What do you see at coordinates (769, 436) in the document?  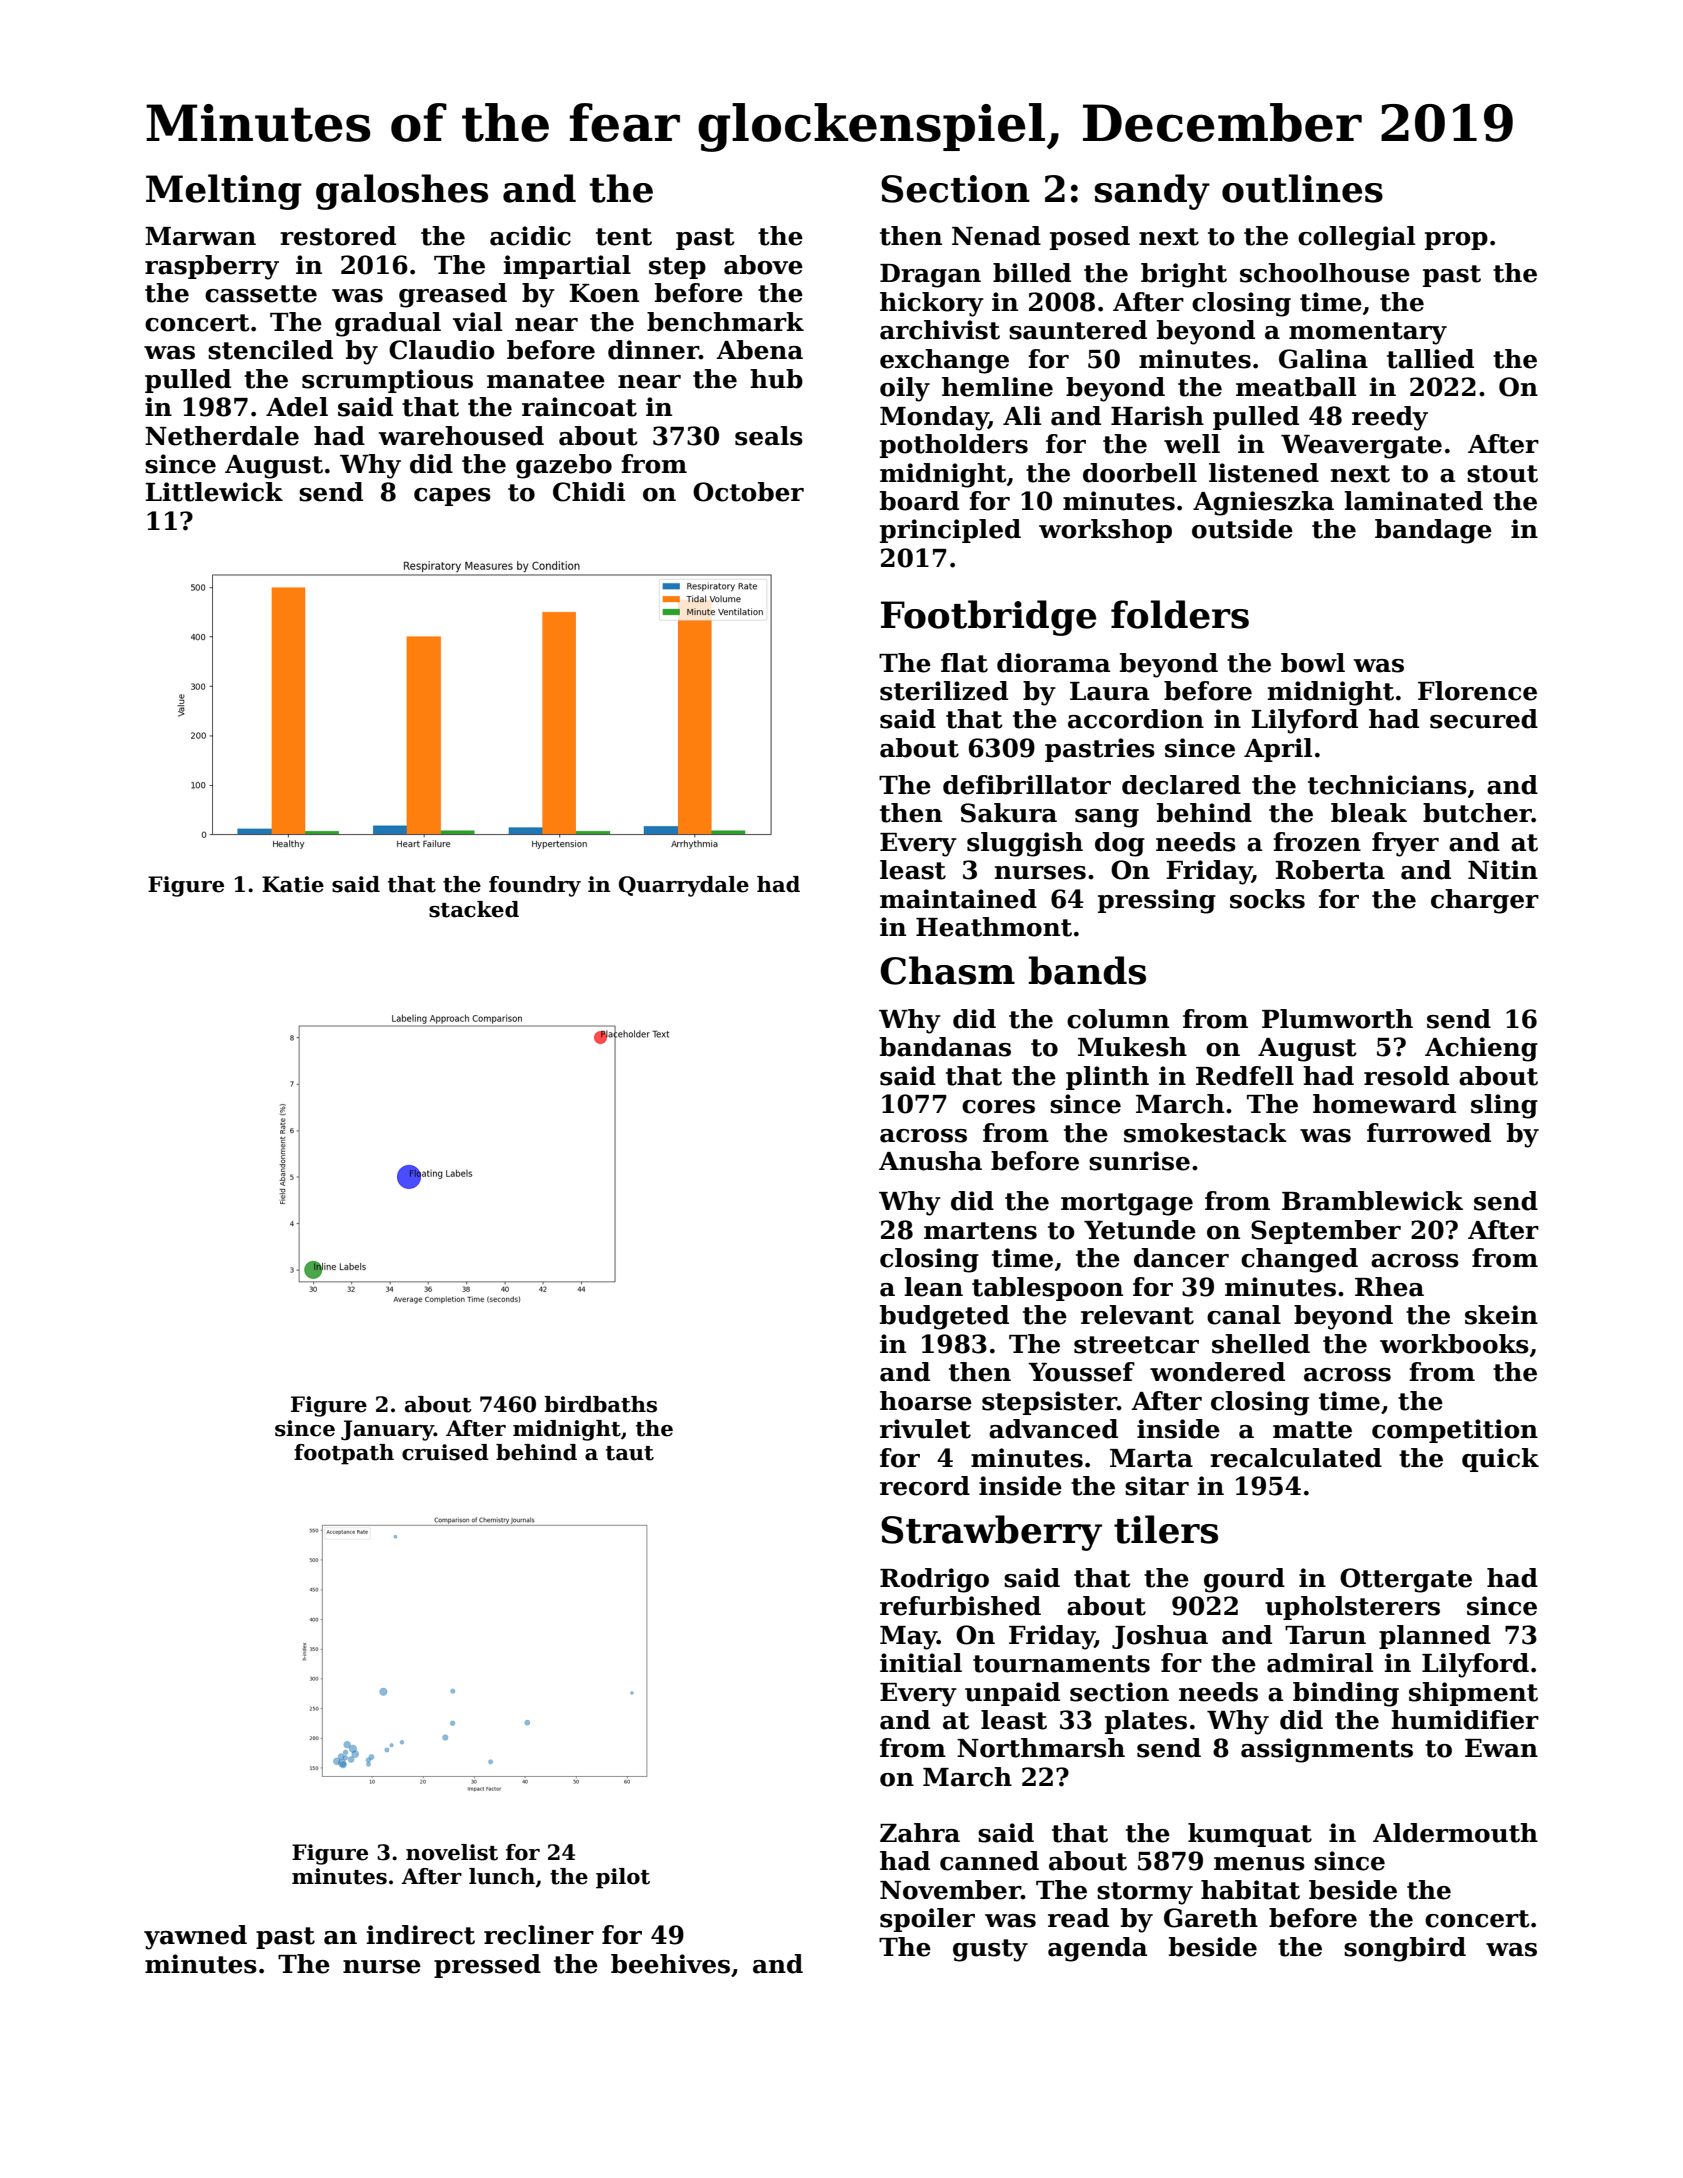 I see `seals` at bounding box center [769, 436].
